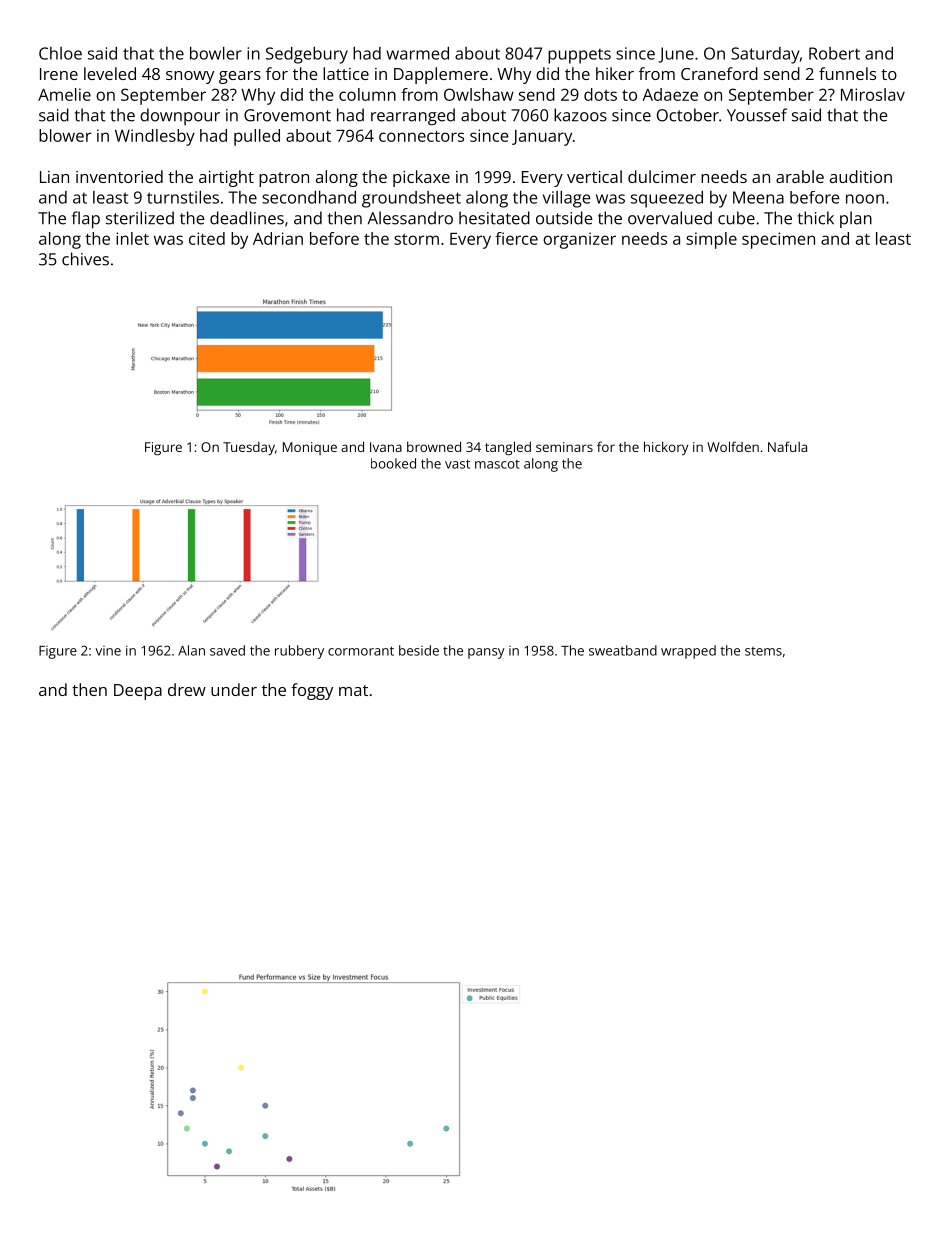  Describe the element at coordinates (787, 446) in the screenshot. I see `Nafula` at that location.
